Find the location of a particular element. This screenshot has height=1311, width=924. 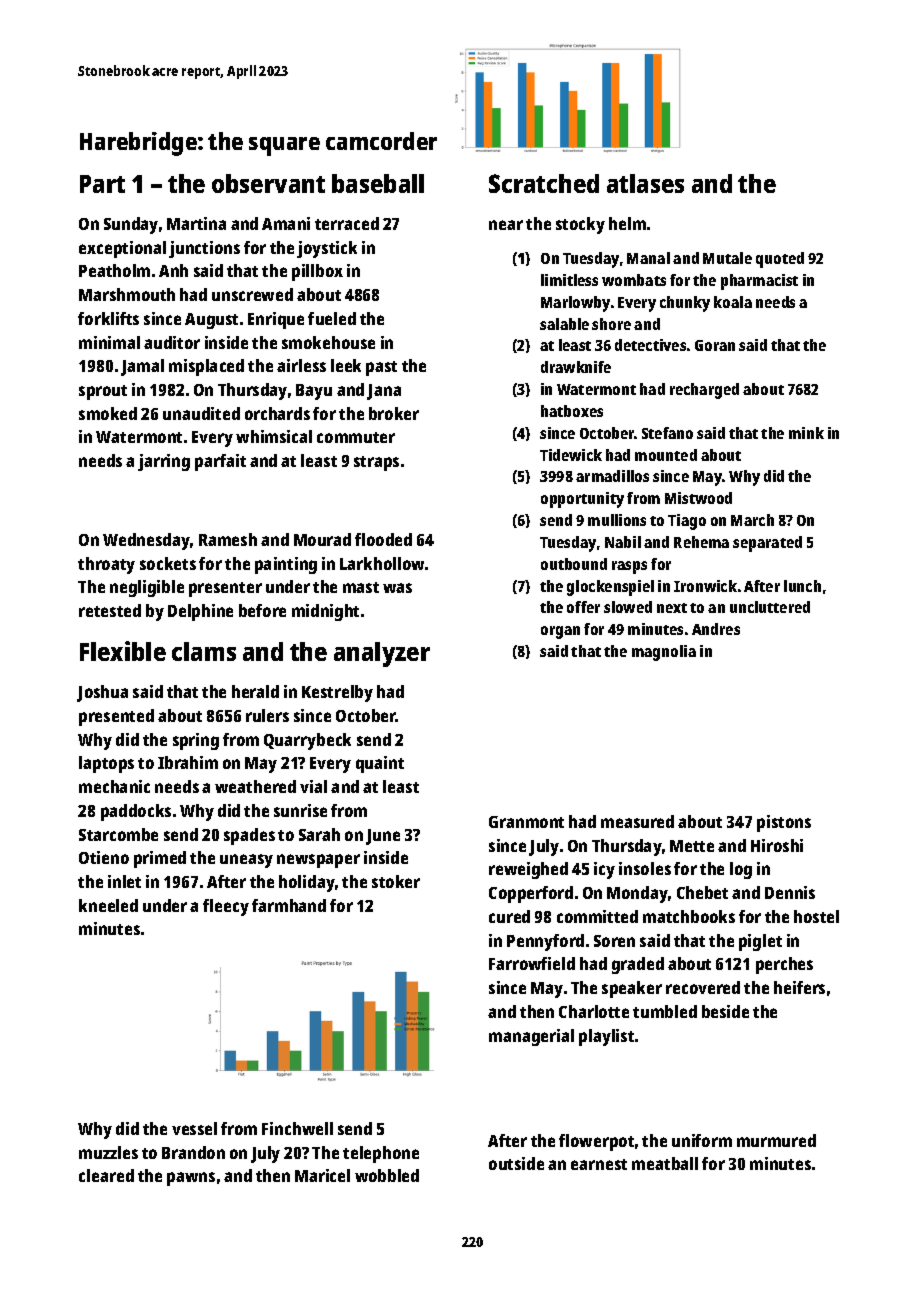

Andres is located at coordinates (716, 629).
